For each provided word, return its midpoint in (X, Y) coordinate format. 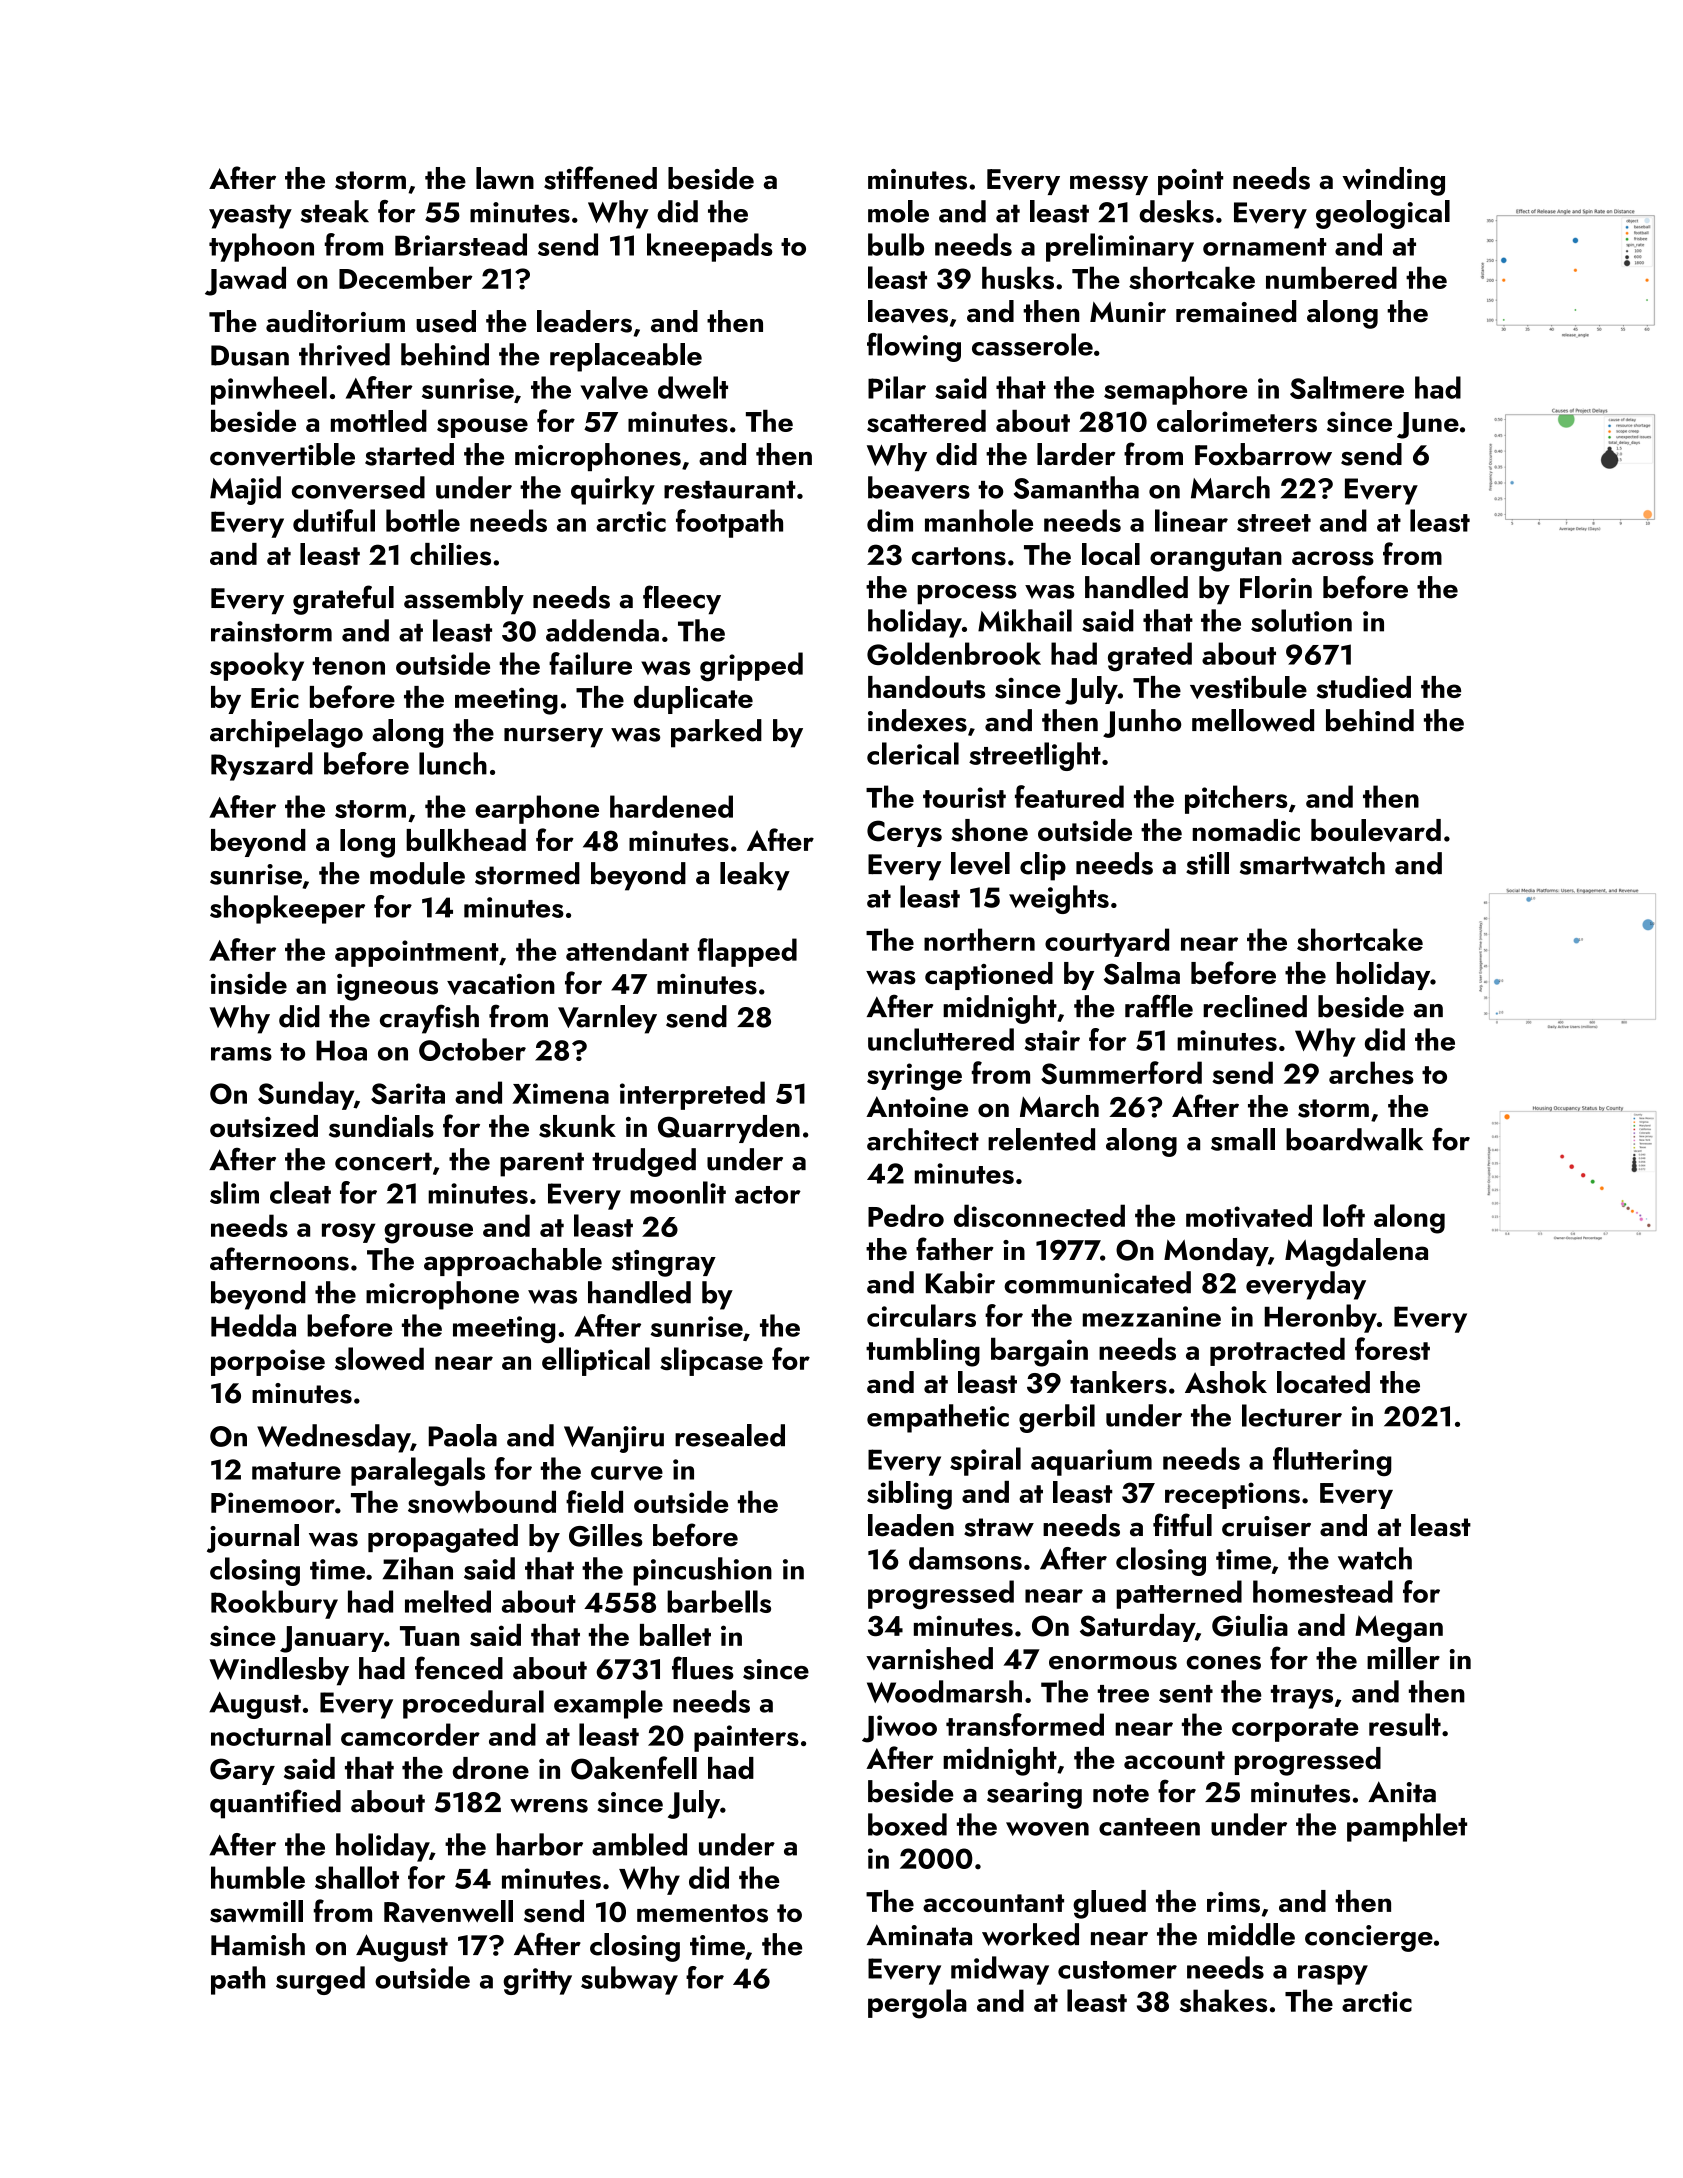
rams (241, 1054)
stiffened (600, 178)
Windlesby (279, 1671)
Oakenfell (634, 1768)
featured (1069, 796)
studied (1363, 687)
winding (1393, 181)
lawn (505, 178)
